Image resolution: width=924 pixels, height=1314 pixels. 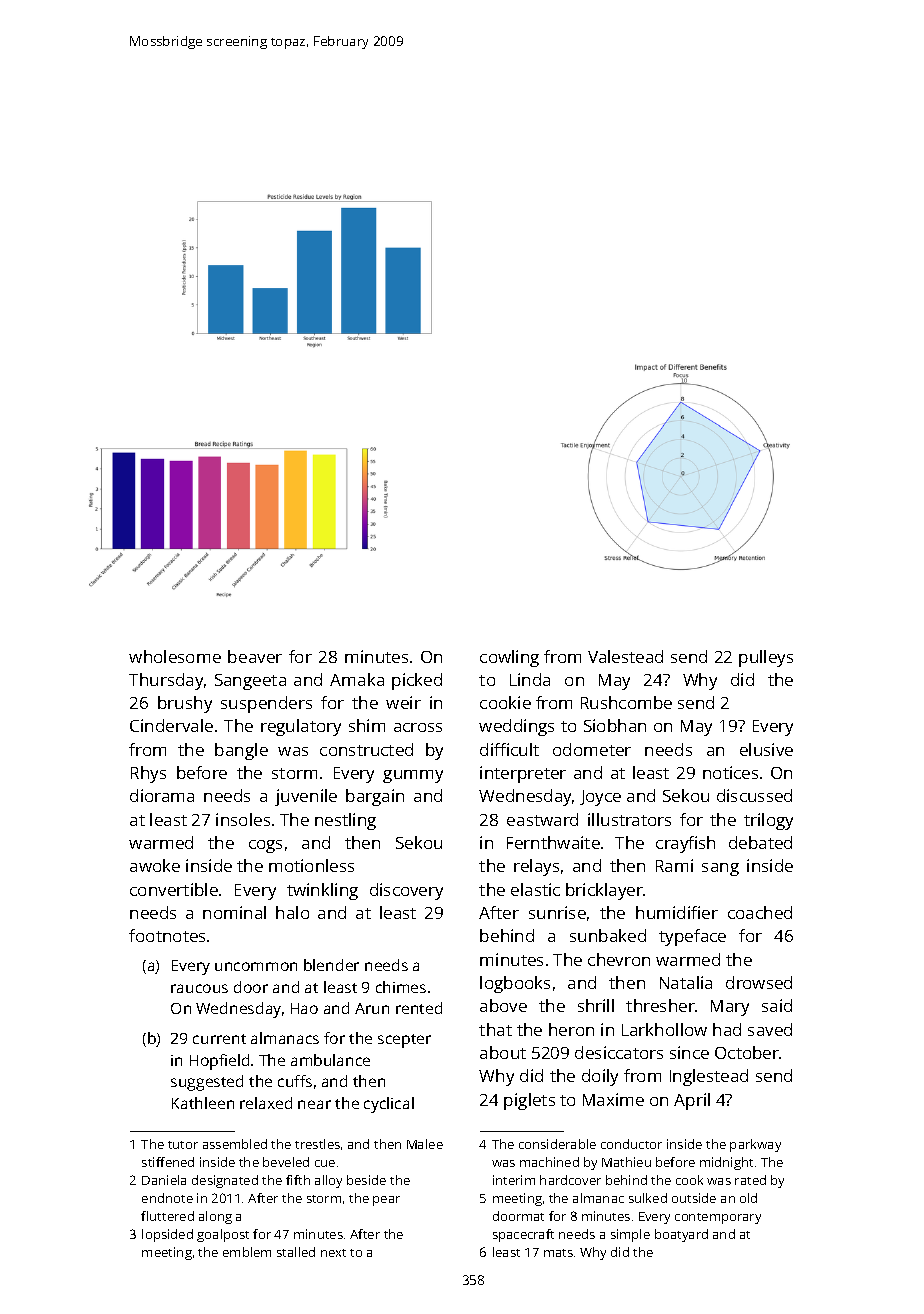 I want to click on stalled, so click(x=296, y=1252).
